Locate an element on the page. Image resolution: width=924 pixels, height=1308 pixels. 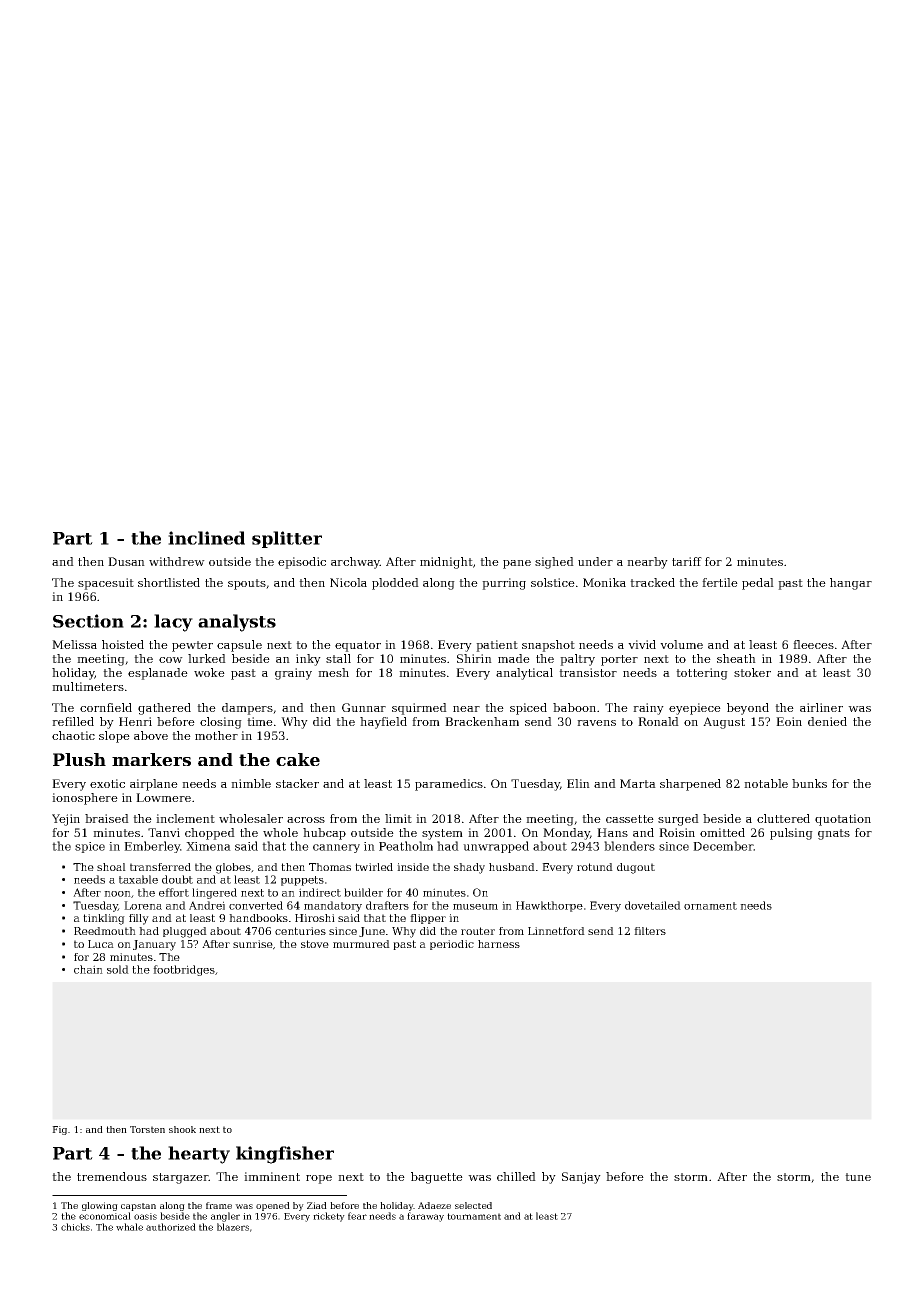
Linnetford is located at coordinates (556, 931).
